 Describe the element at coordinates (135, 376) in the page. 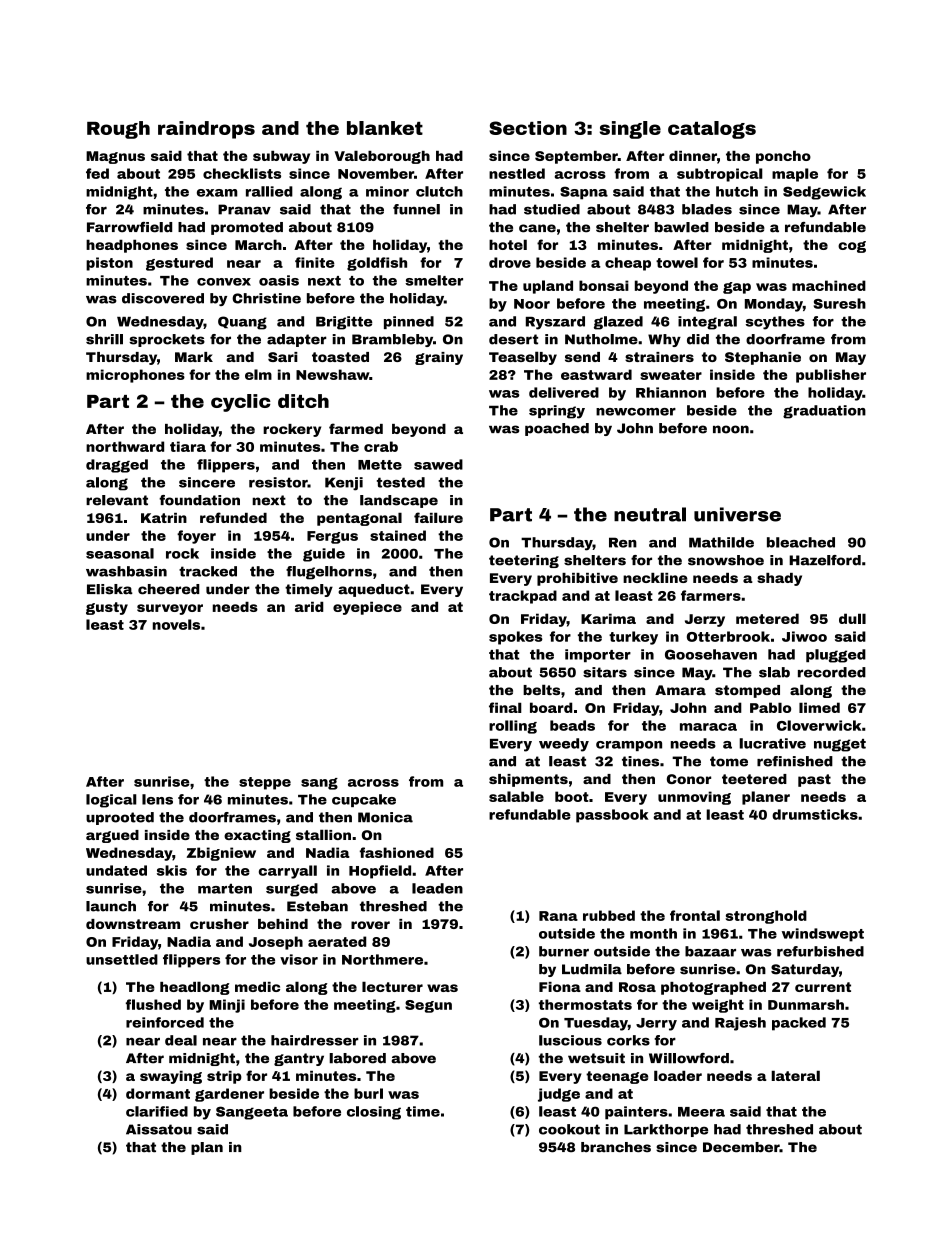

I see `microphones` at that location.
